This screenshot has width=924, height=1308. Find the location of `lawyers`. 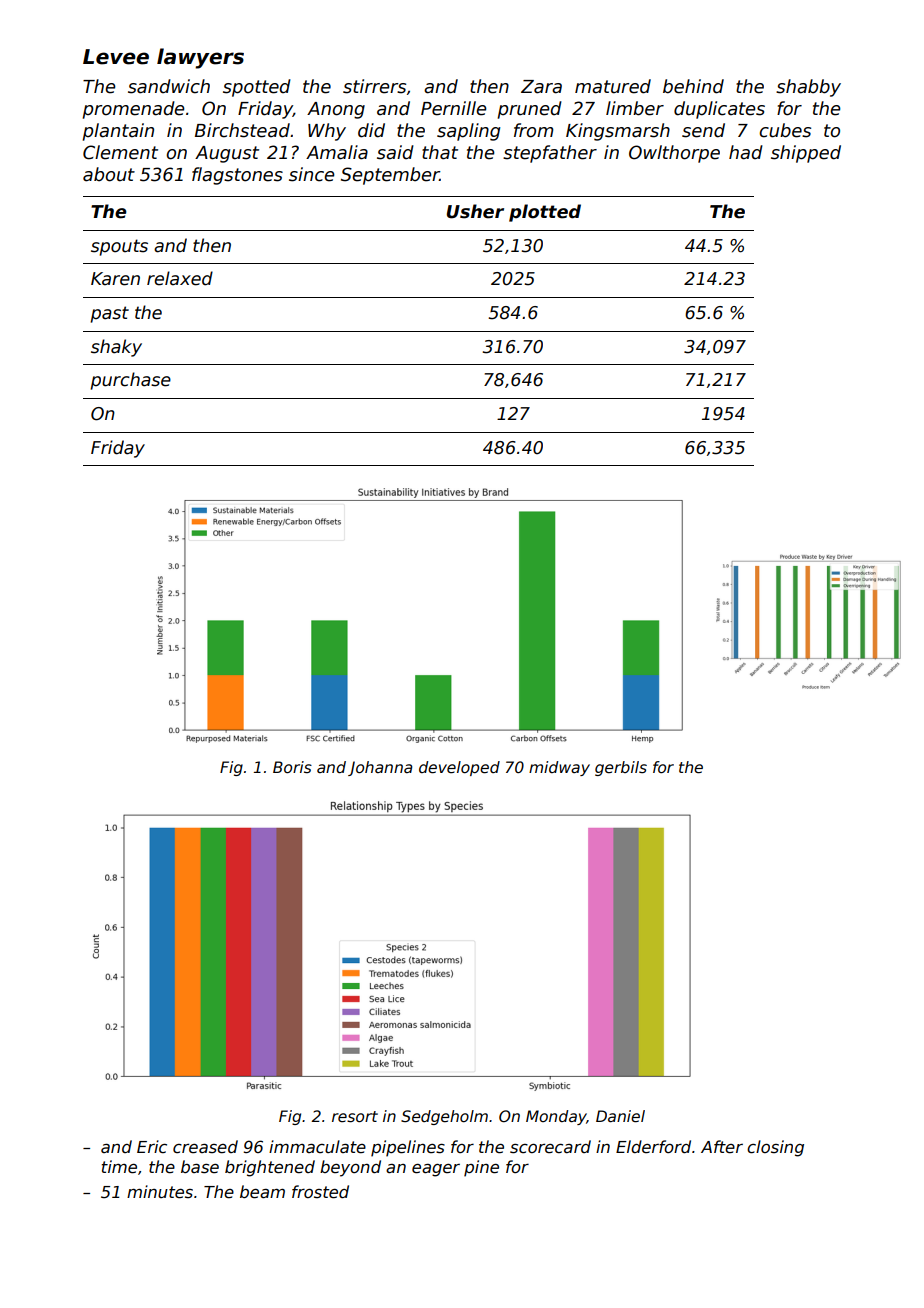

lawyers is located at coordinates (200, 58).
